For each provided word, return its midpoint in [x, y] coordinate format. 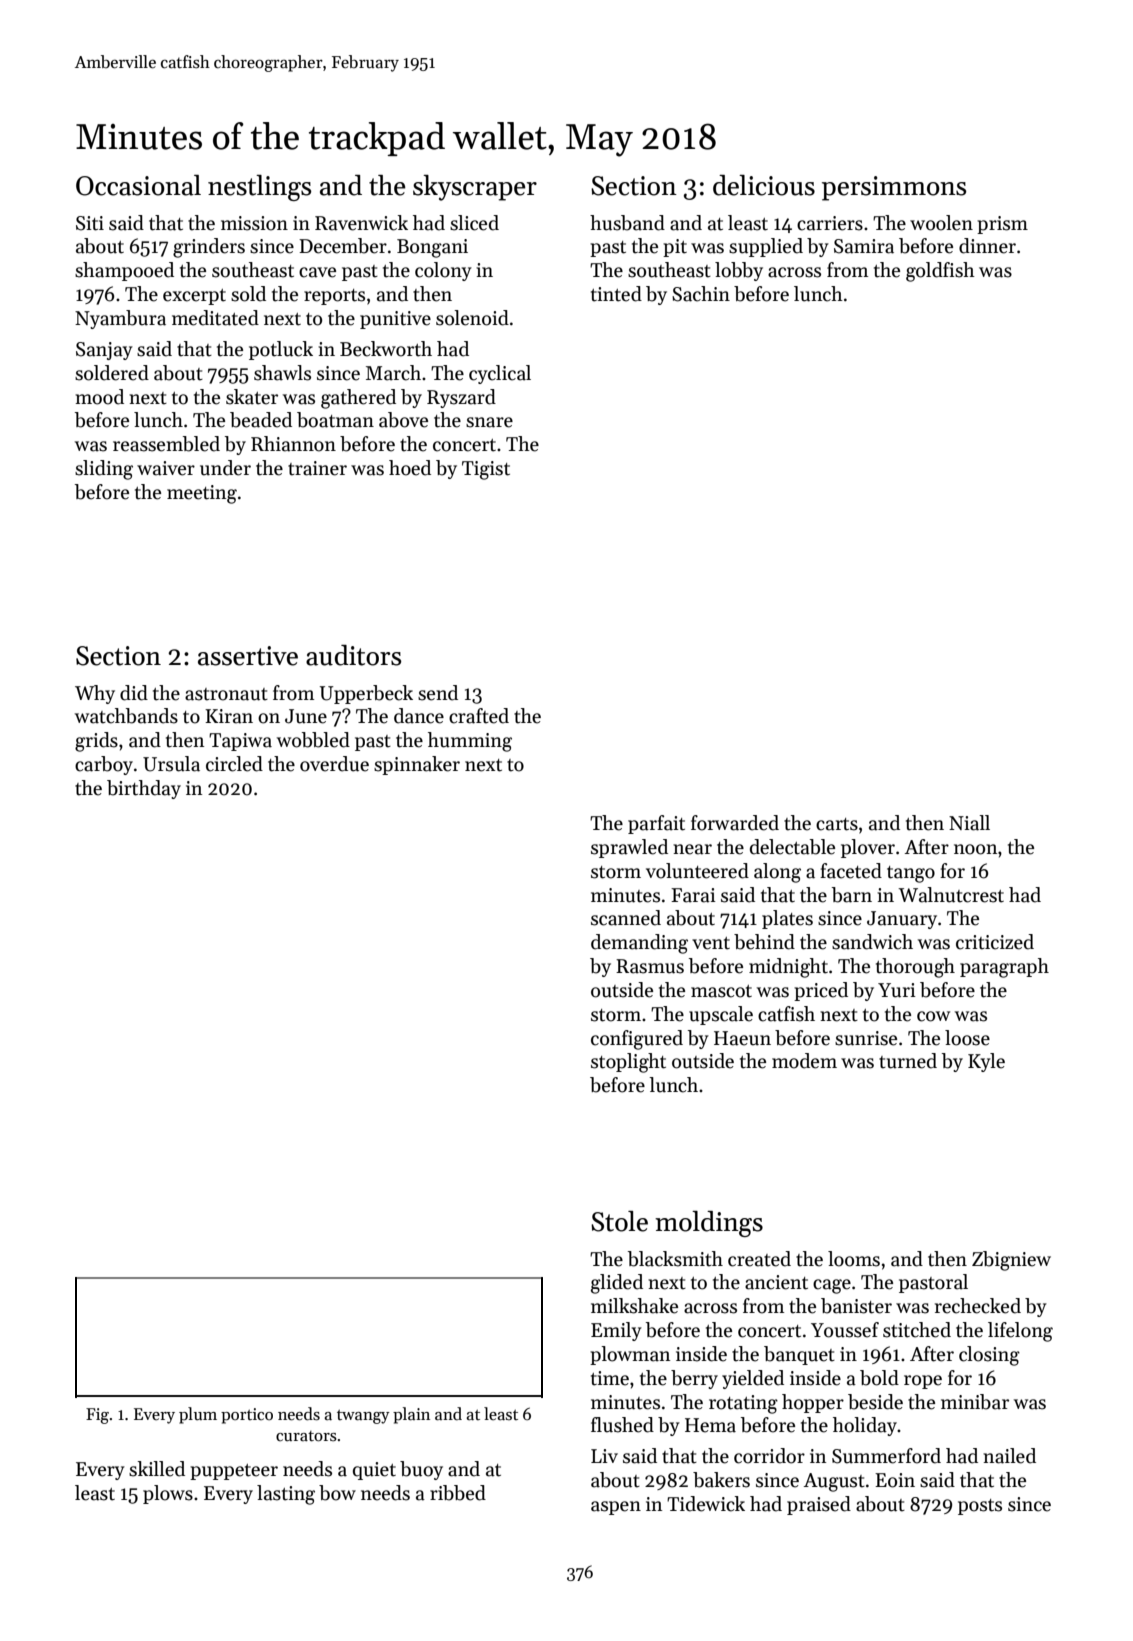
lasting [286, 1495]
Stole [619, 1221]
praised [819, 1505]
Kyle [986, 1062]
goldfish [940, 272]
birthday [144, 789]
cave [317, 272]
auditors [353, 655]
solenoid [472, 318]
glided [617, 1284]
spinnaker [417, 765]
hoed [410, 468]
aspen [616, 1508]
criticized [995, 942]
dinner [987, 246]
